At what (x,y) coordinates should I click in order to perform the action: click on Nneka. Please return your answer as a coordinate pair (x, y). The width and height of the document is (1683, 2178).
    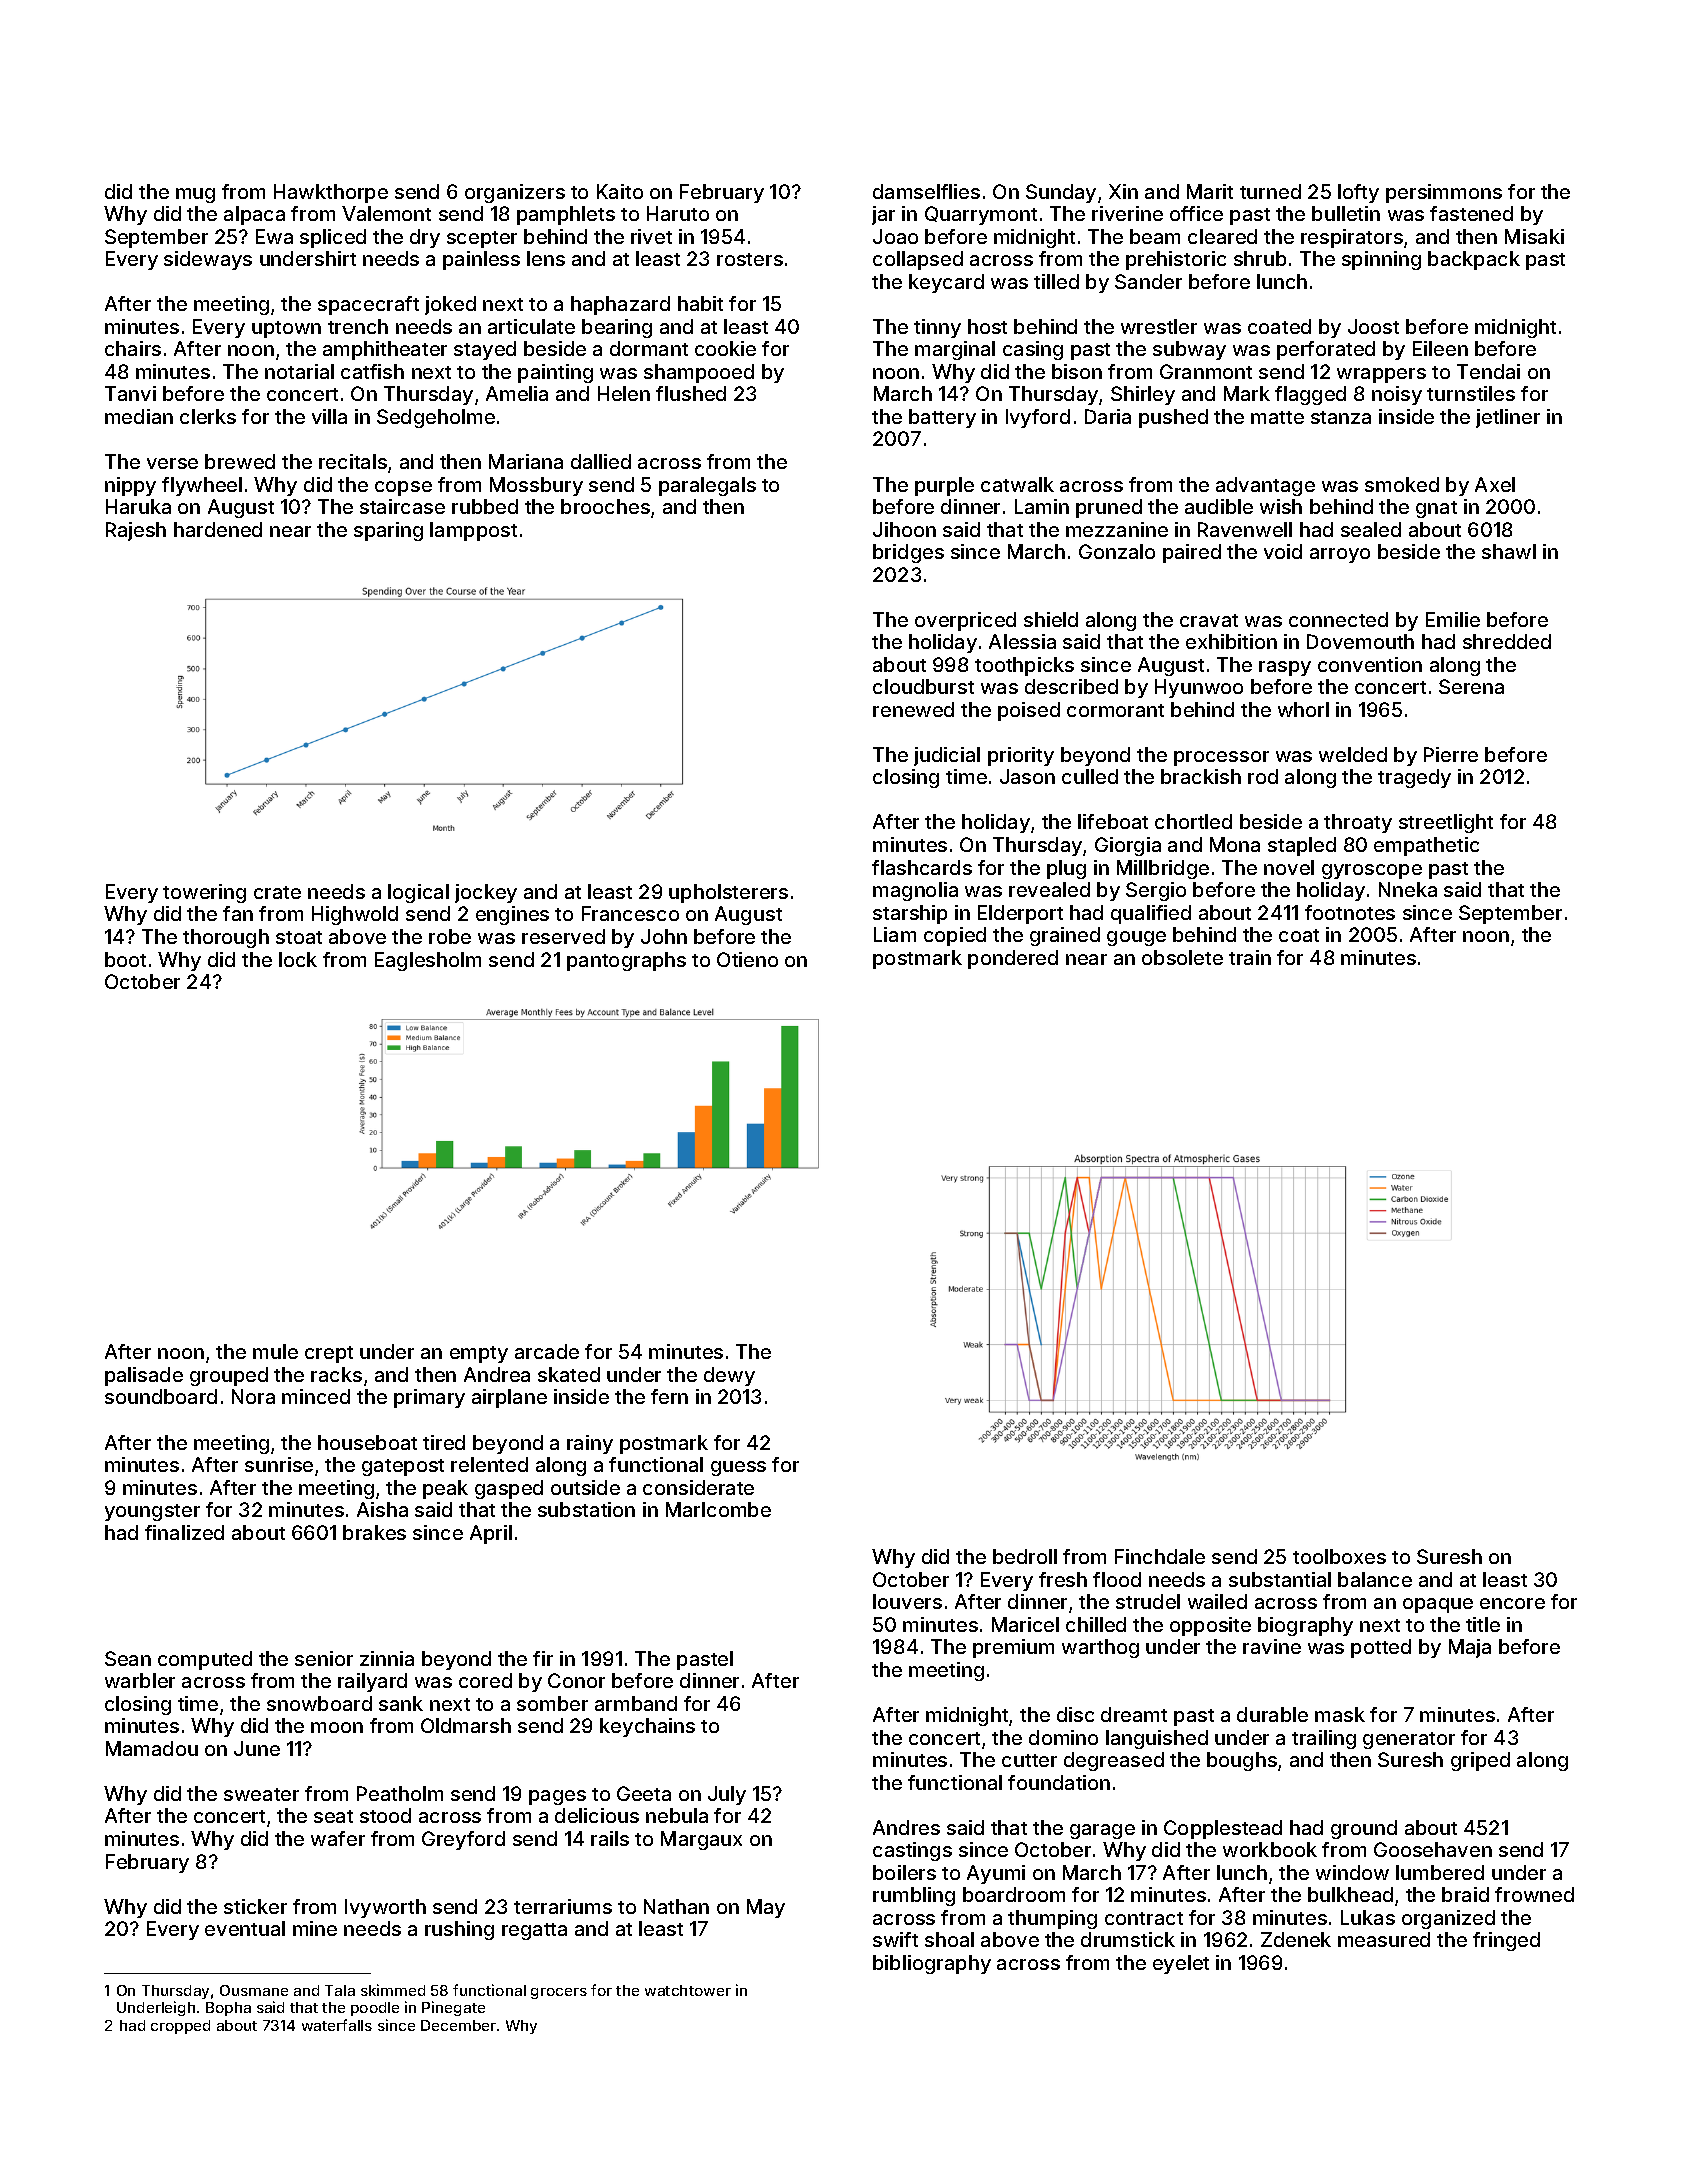
    Looking at the image, I should click on (1408, 889).
